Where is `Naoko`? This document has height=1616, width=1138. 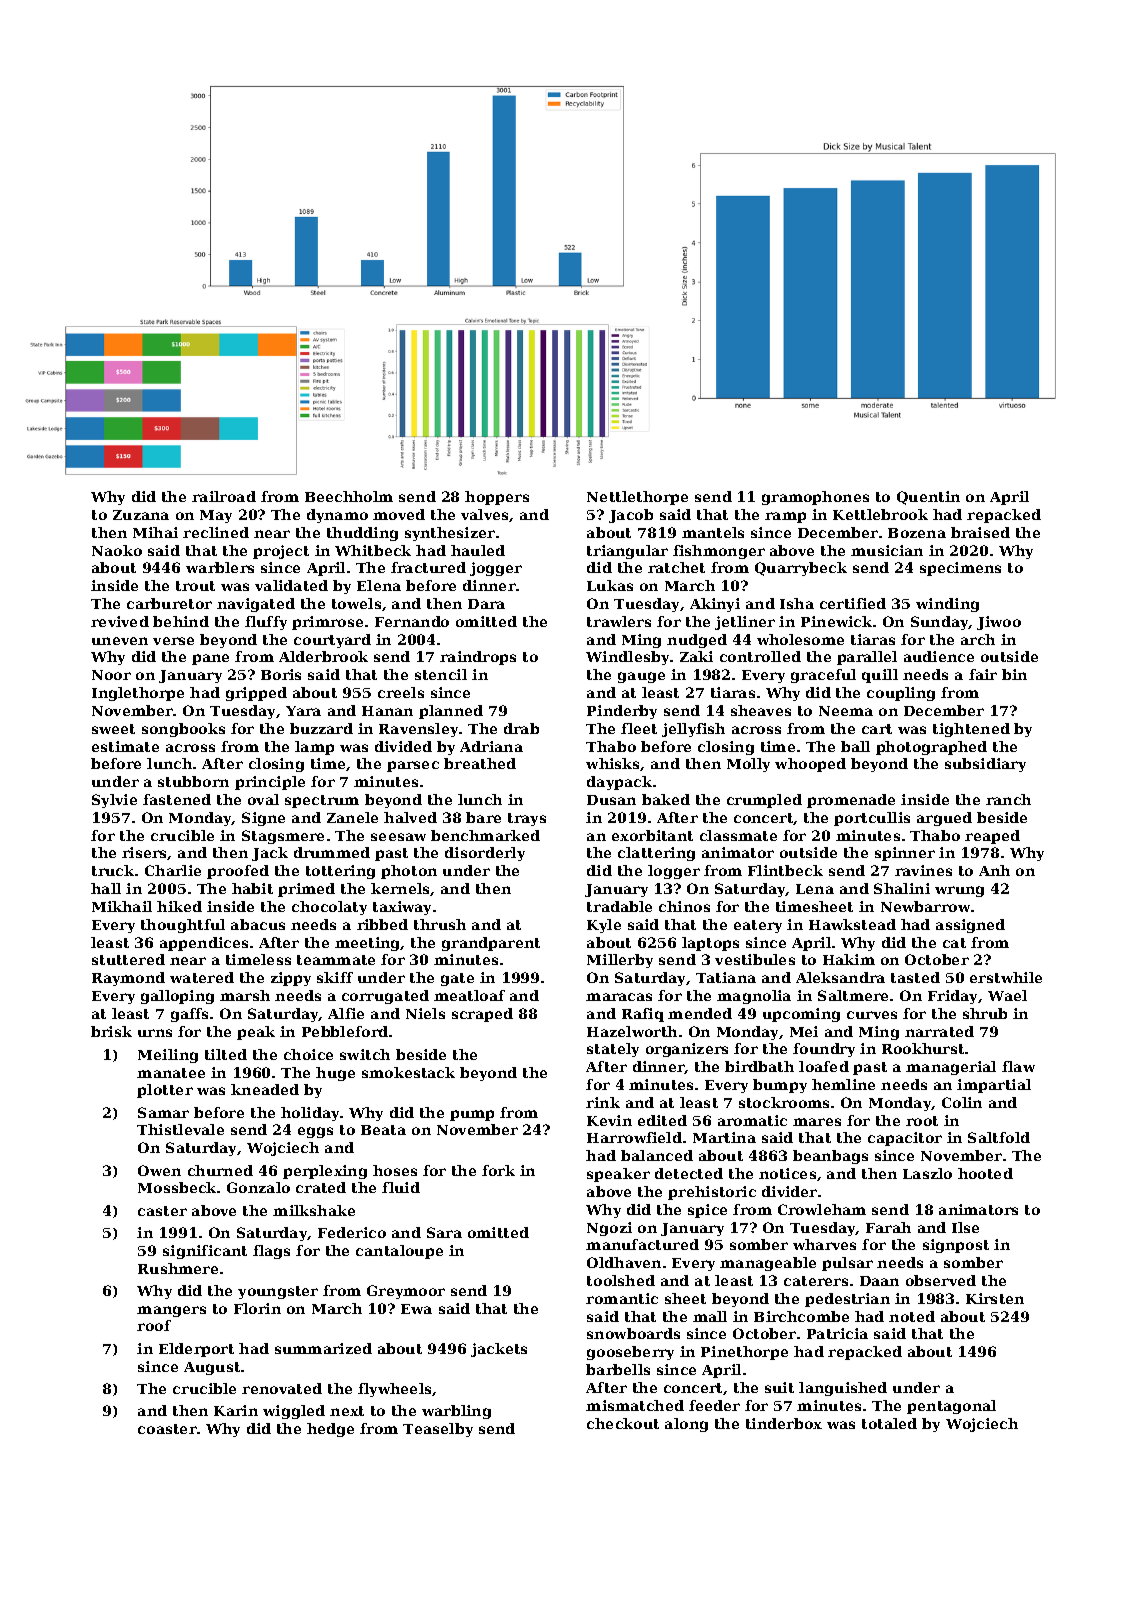
Naoko is located at coordinates (117, 550).
